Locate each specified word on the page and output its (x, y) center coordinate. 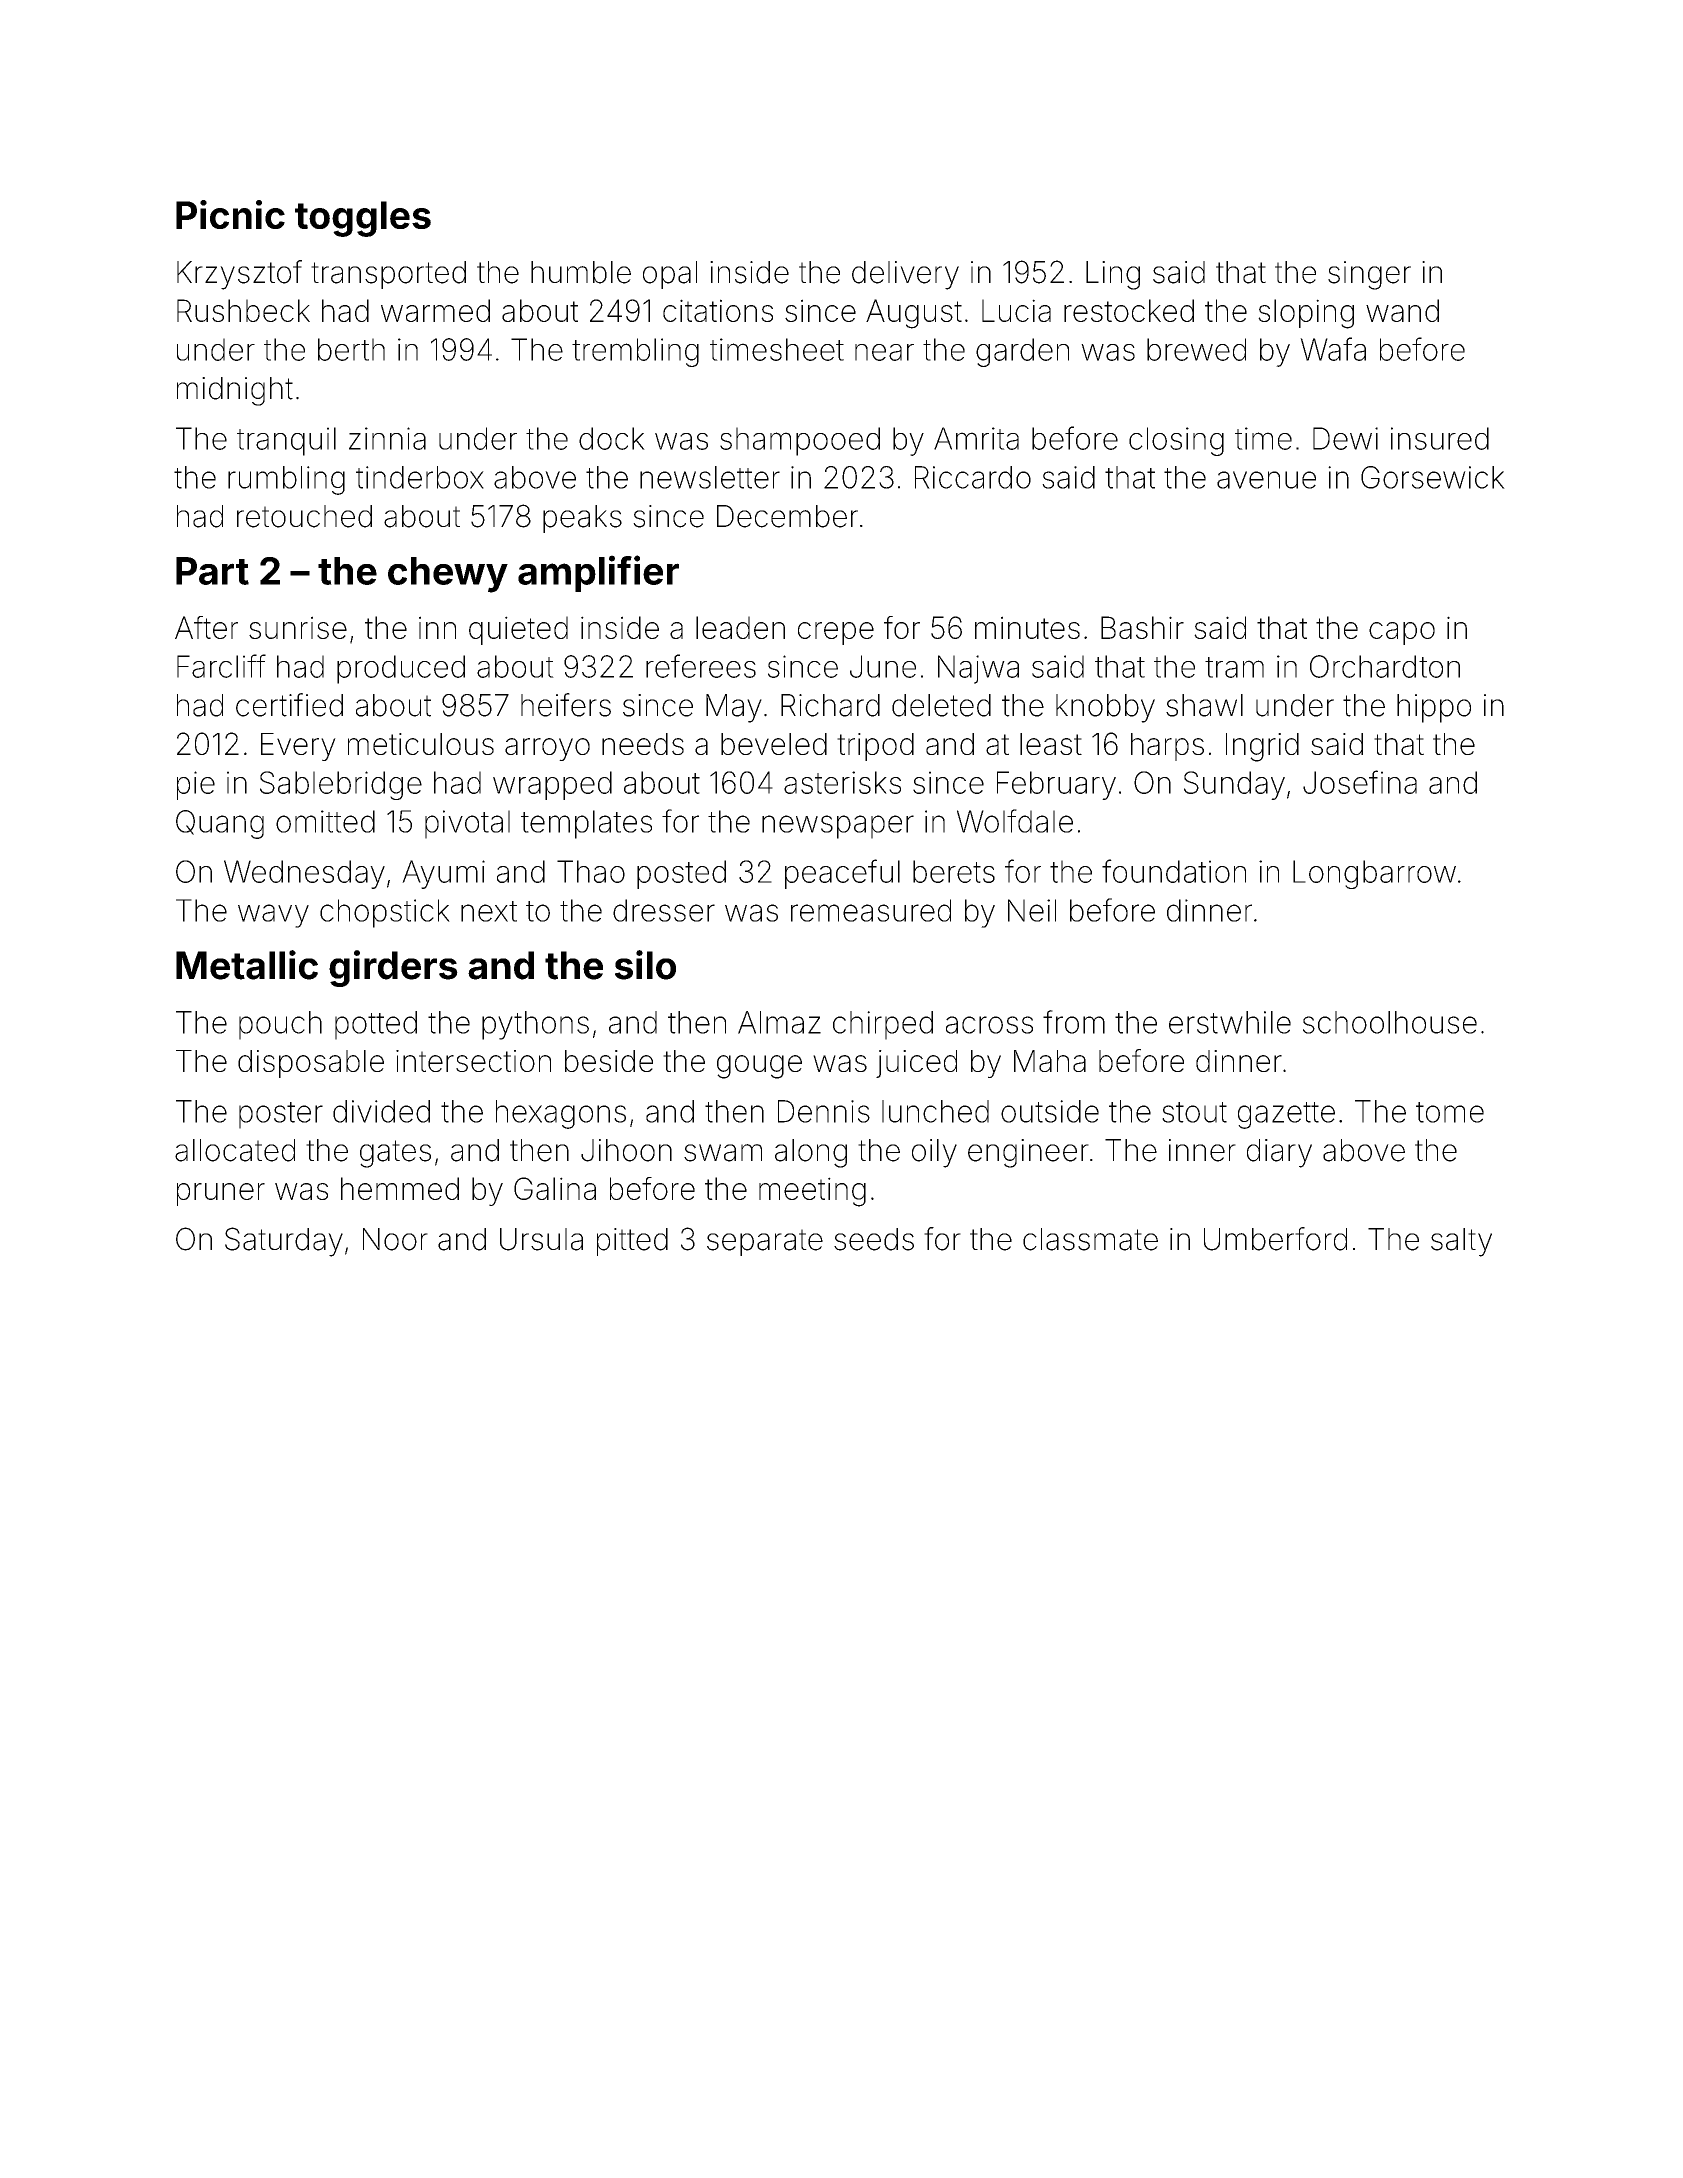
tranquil (286, 441)
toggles (363, 219)
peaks (582, 519)
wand (1402, 310)
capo (1402, 633)
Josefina (1360, 782)
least (1051, 744)
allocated (235, 1150)
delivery (905, 275)
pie (196, 785)
